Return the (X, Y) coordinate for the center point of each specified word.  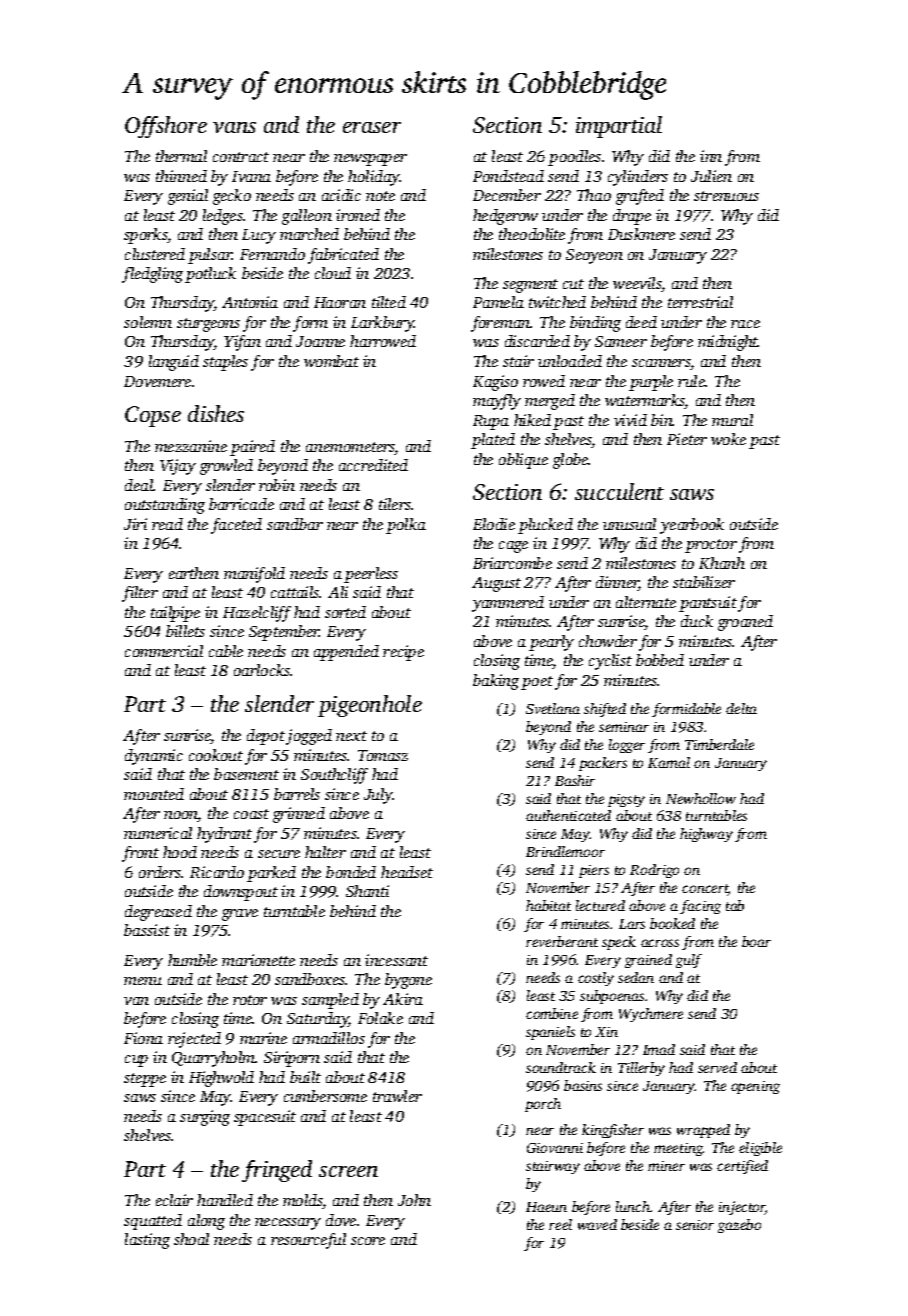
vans (234, 127)
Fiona (143, 1038)
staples (225, 363)
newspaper (370, 160)
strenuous (726, 196)
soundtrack (561, 1067)
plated (493, 441)
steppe (145, 1080)
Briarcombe (512, 563)
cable (226, 651)
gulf (689, 961)
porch (543, 1105)
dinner (617, 583)
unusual (629, 524)
